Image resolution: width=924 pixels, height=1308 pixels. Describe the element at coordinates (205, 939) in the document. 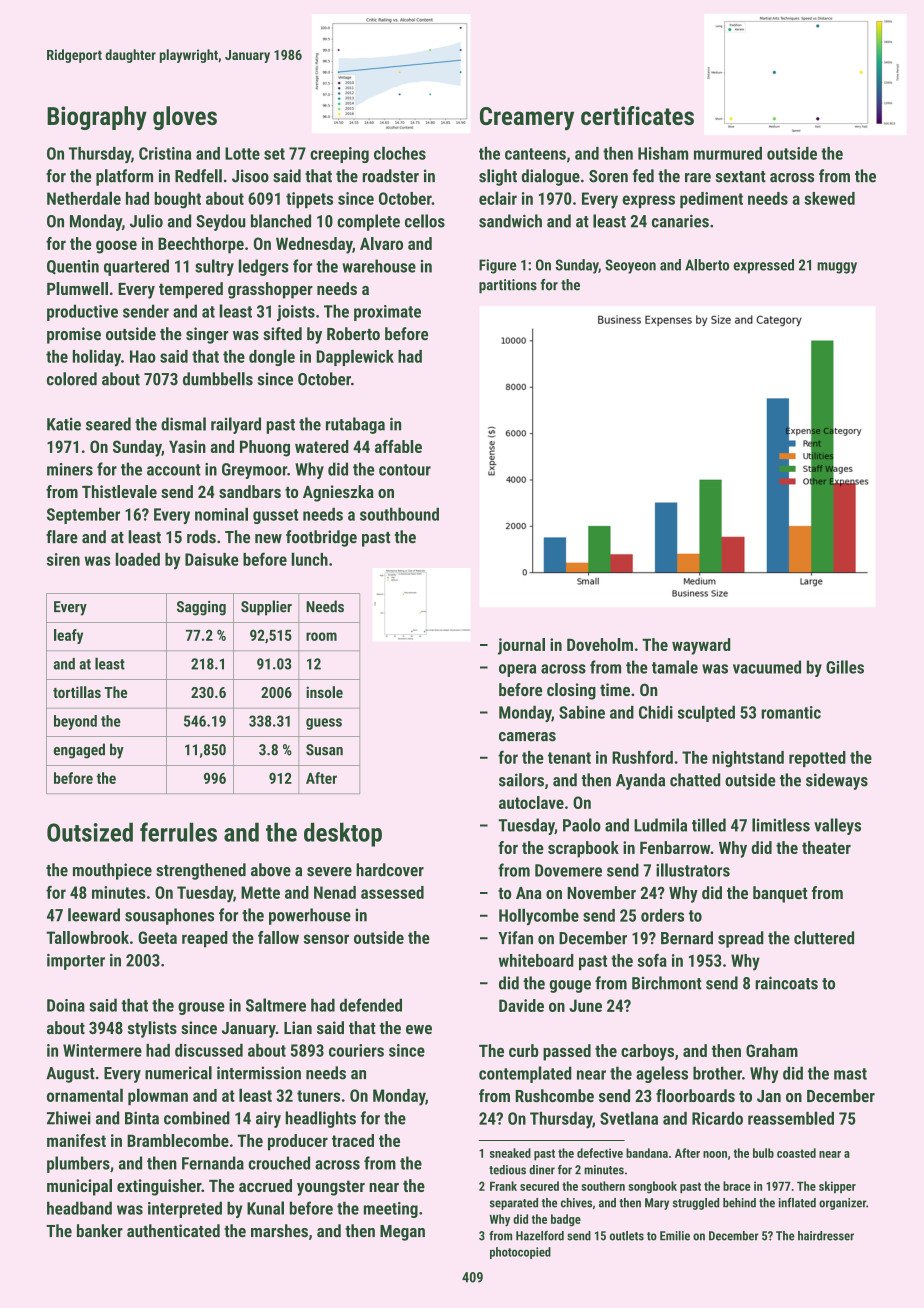

I see `reaped` at that location.
